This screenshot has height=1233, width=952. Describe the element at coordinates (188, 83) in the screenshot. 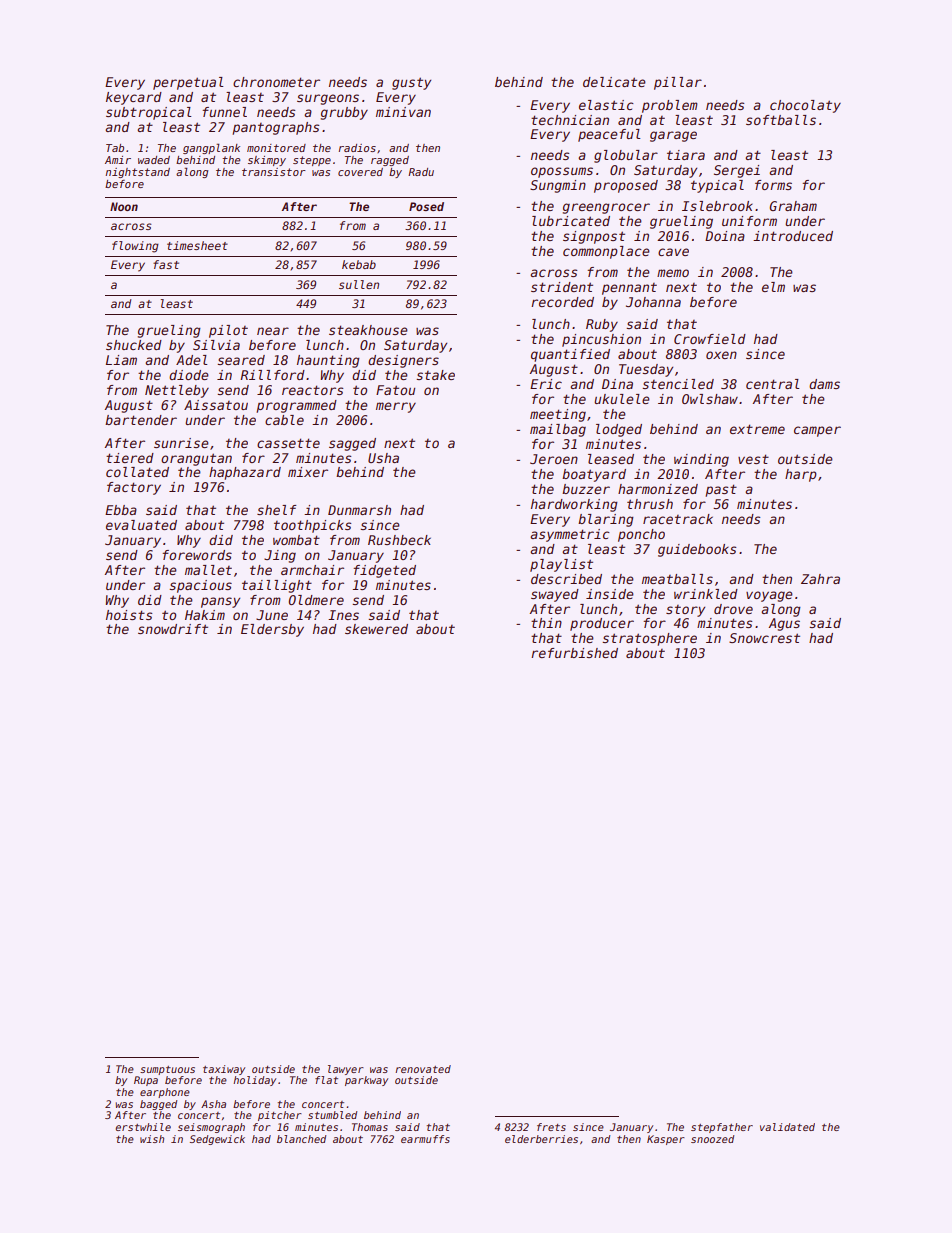

I see `perpetual` at that location.
